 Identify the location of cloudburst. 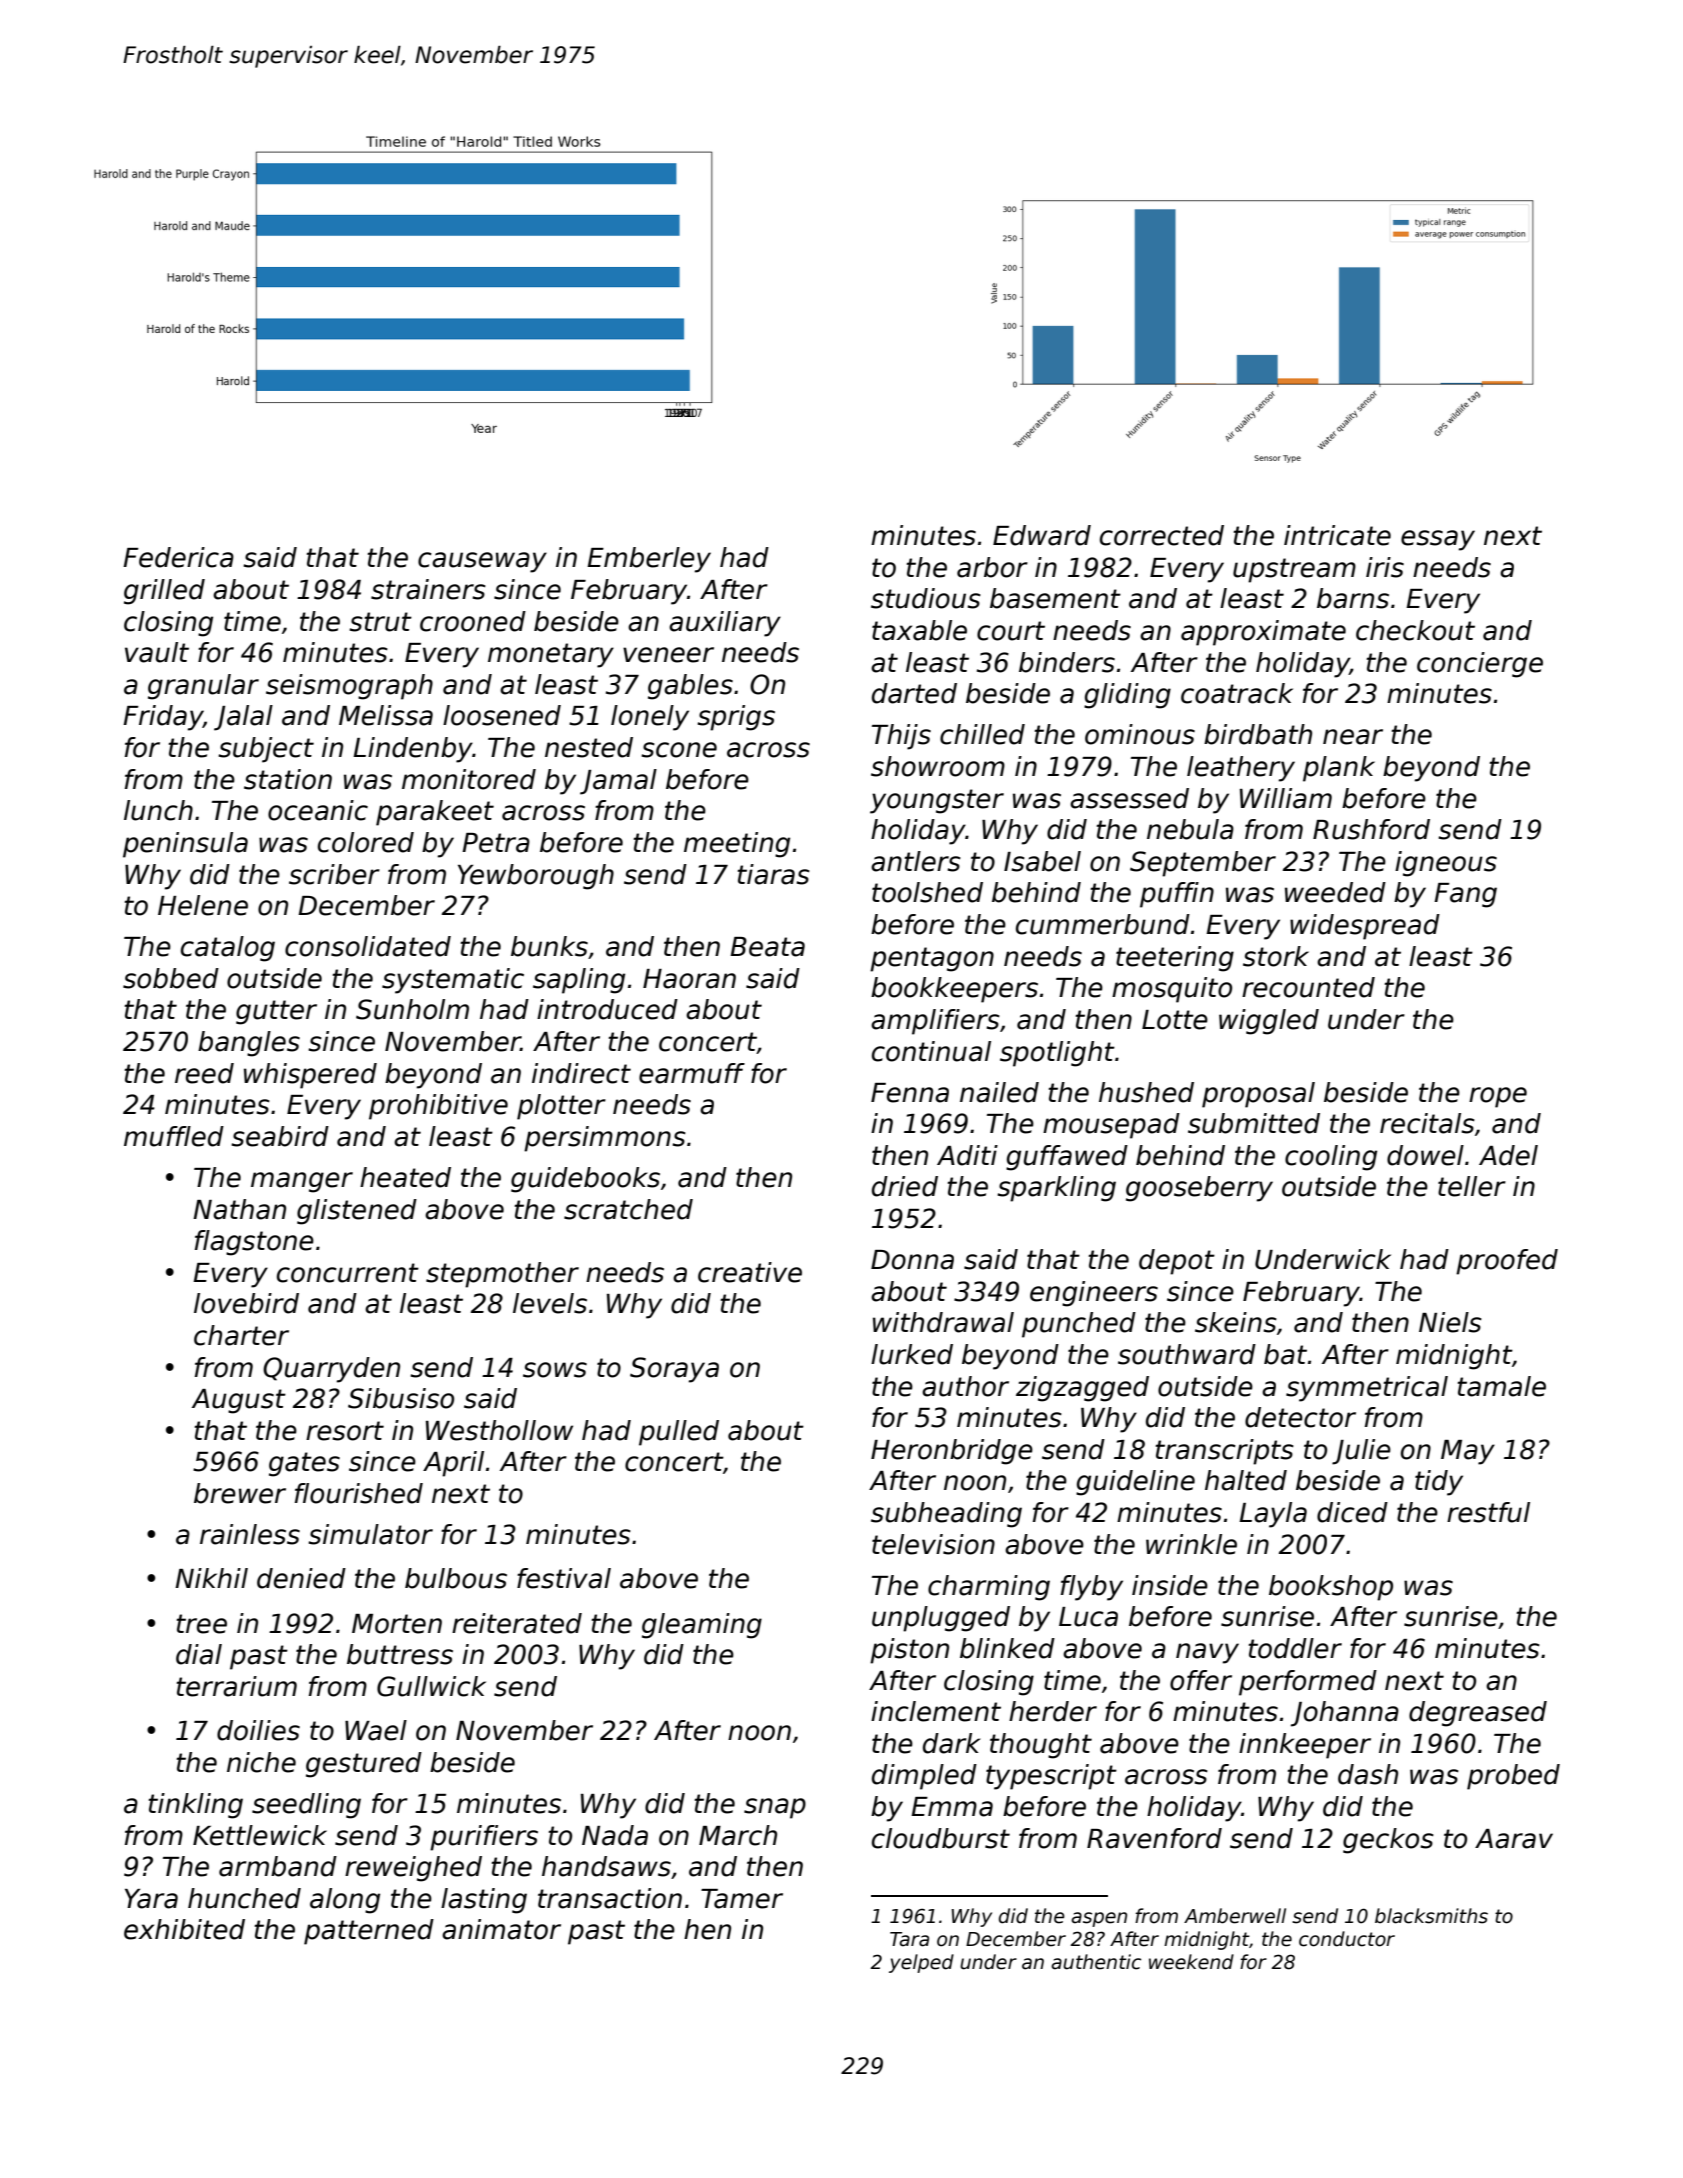
(941, 1838).
